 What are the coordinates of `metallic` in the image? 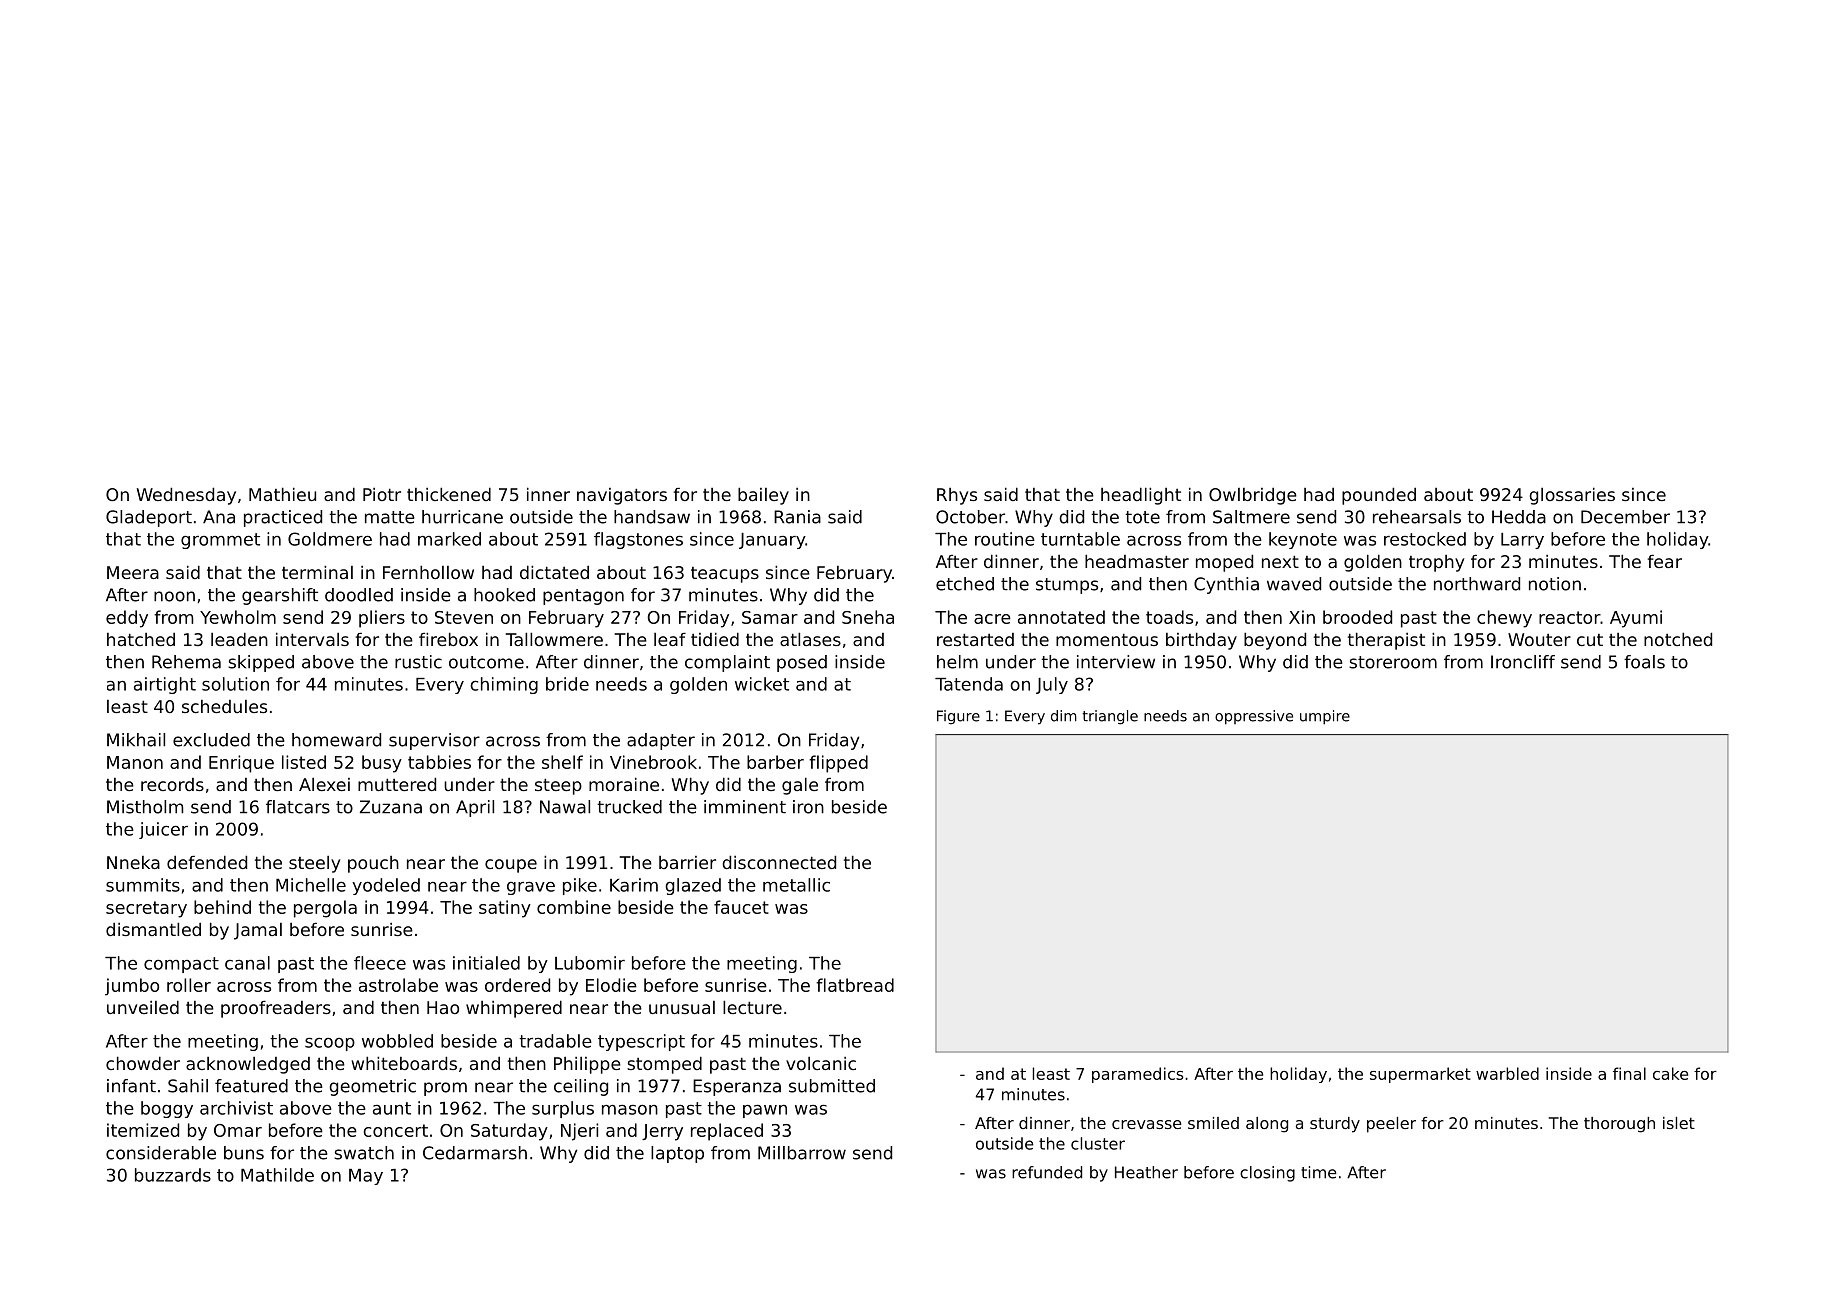 It's located at (796, 885).
